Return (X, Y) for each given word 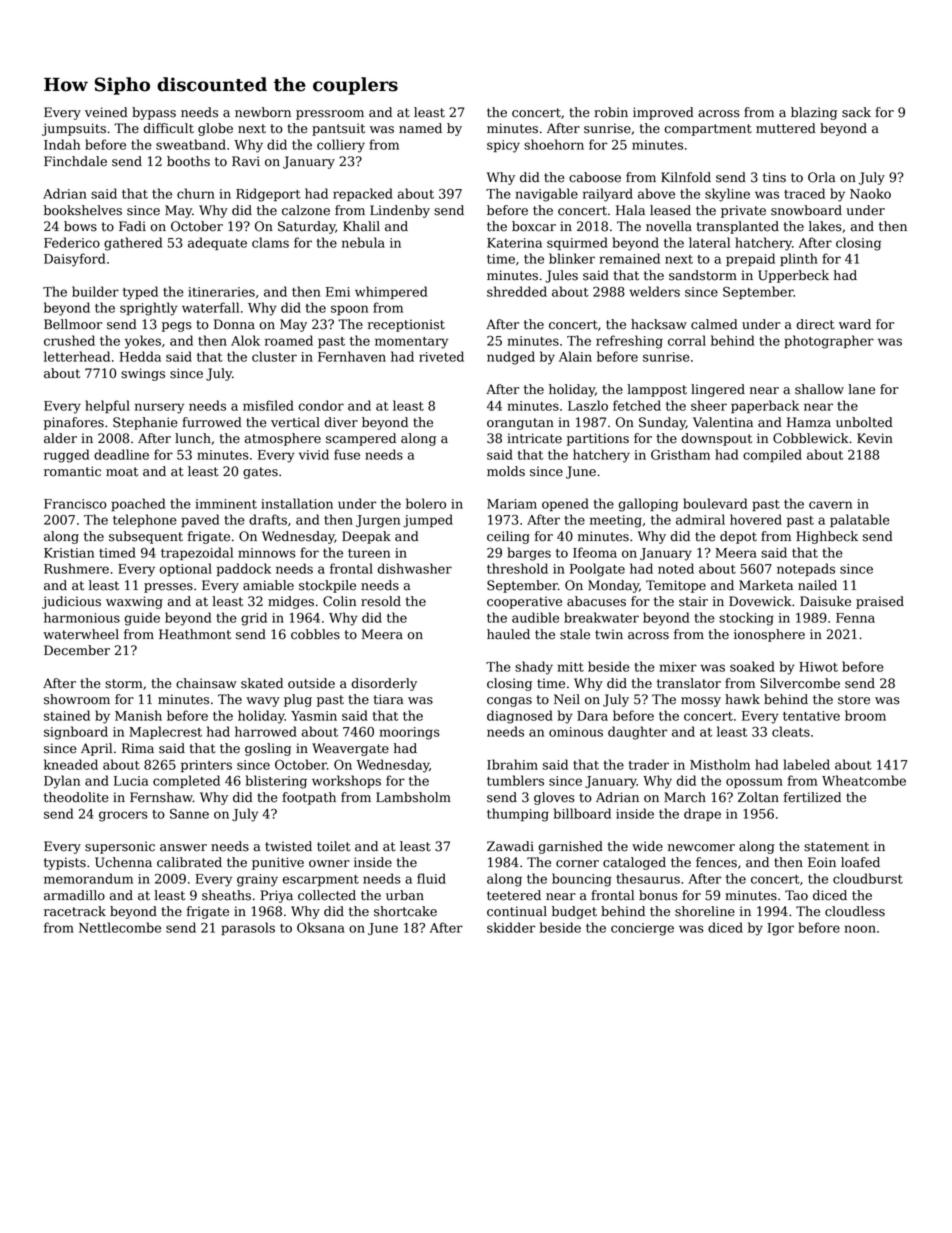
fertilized (812, 797)
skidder (511, 927)
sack (856, 112)
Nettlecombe (120, 927)
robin (611, 112)
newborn (263, 112)
